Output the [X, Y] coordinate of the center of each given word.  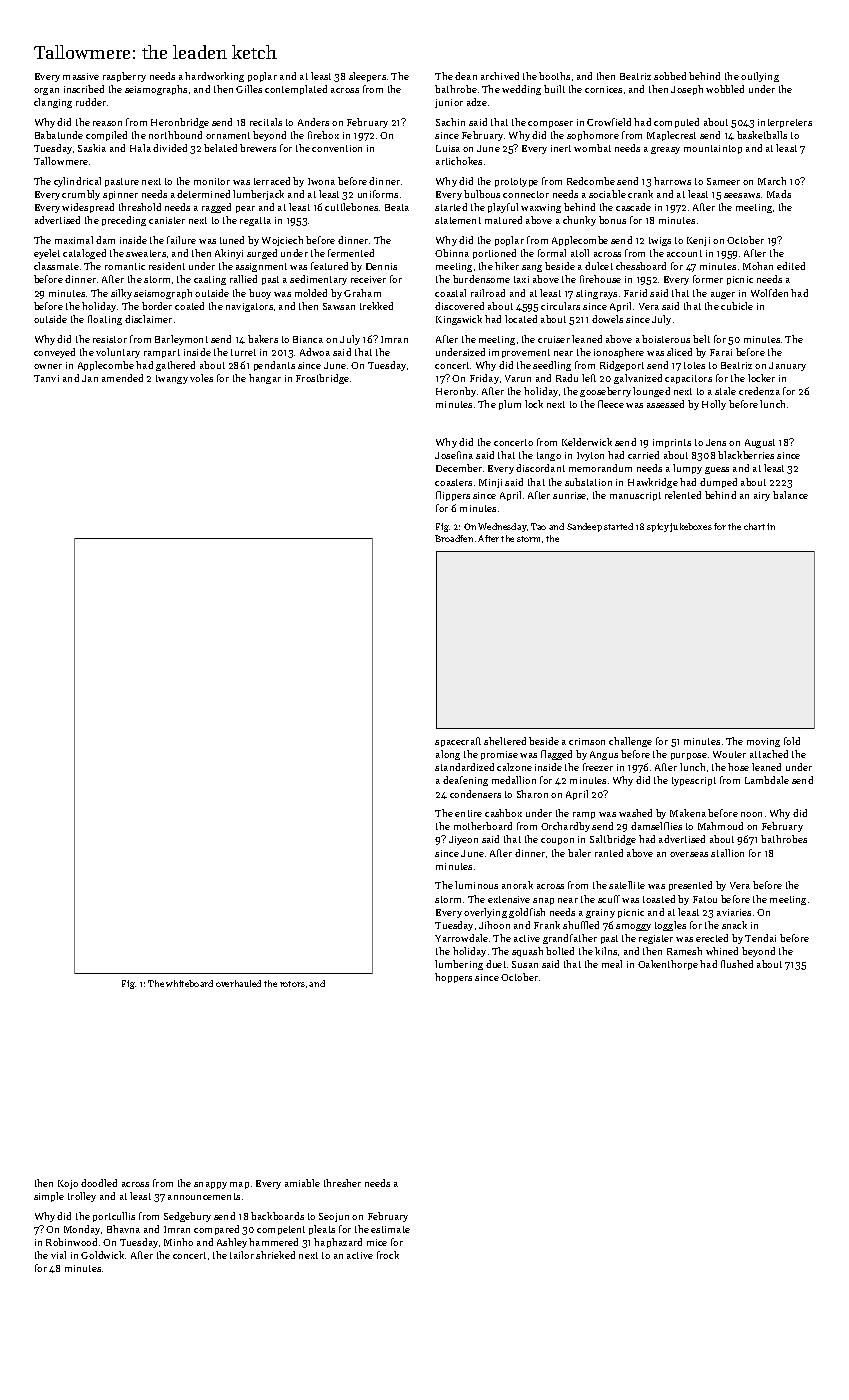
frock [388, 1255]
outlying [760, 77]
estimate [390, 1229]
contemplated [296, 90]
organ [46, 91]
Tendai [760, 938]
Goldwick [102, 1255]
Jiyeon [463, 840]
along [448, 755]
